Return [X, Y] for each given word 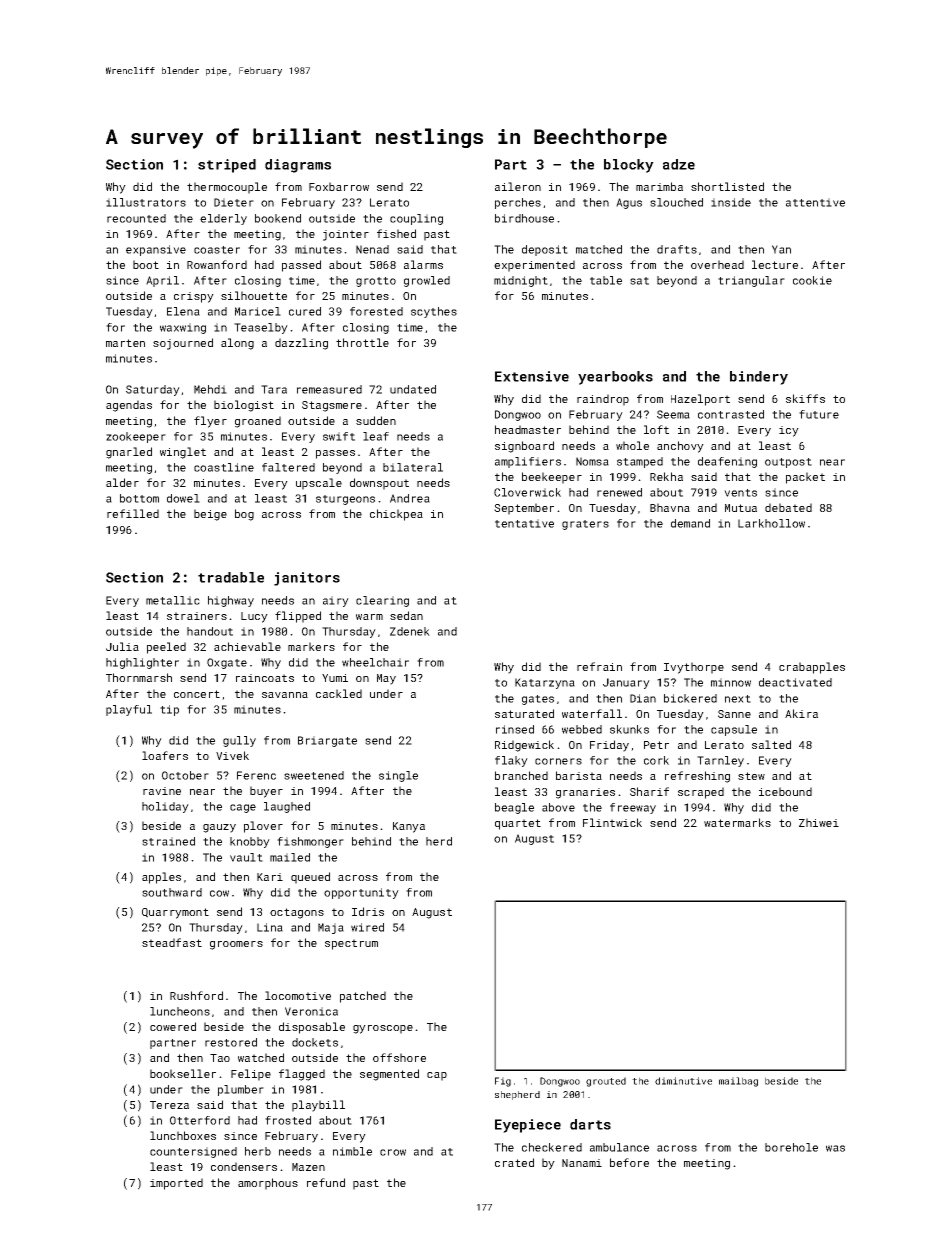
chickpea [396, 515]
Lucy [254, 617]
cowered [173, 1026]
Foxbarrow [339, 186]
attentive [815, 202]
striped [227, 166]
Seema [673, 414]
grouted [606, 1082]
